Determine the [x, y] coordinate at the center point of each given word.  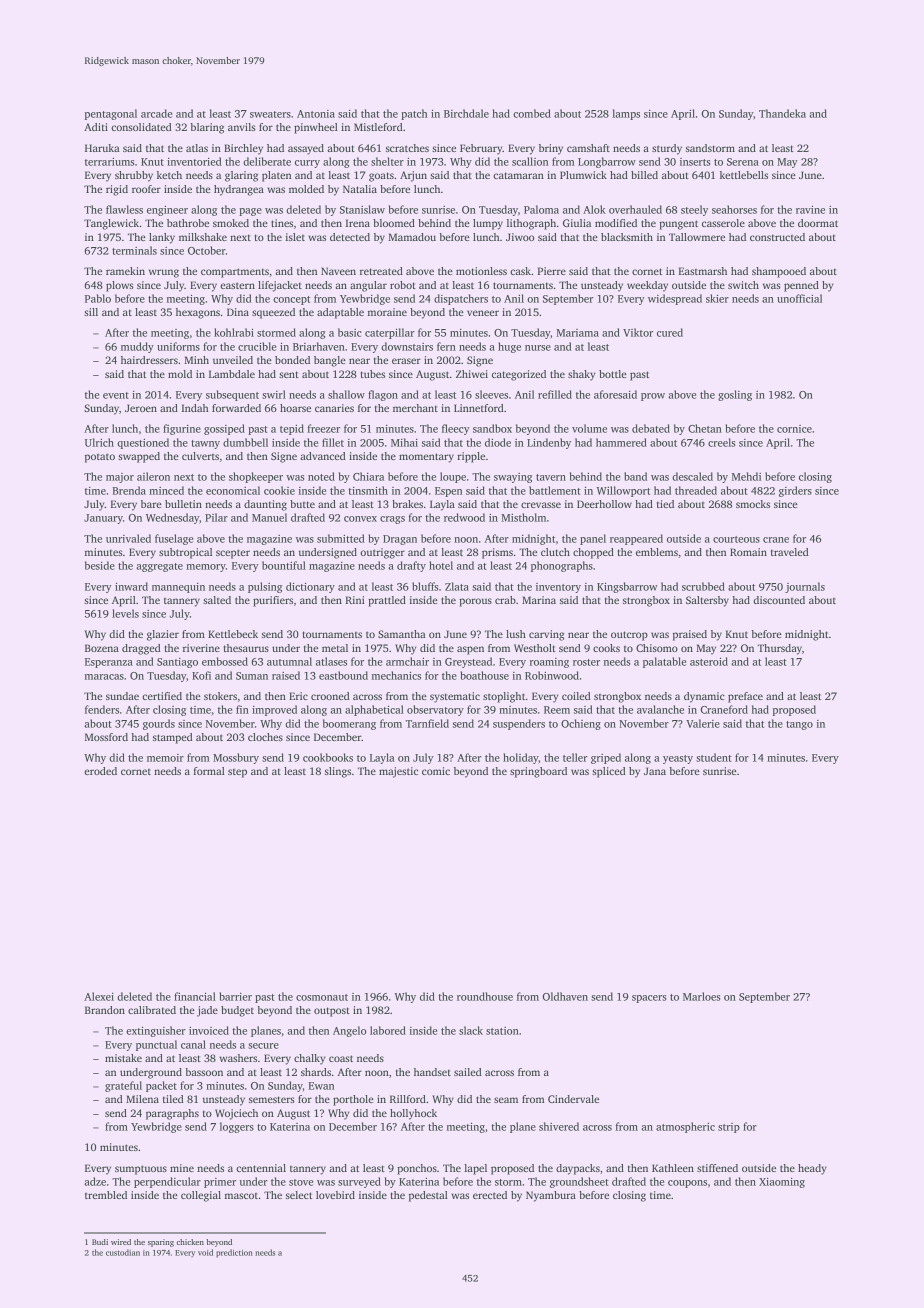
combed [532, 113]
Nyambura [551, 1196]
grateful [123, 1086]
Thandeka [782, 113]
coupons [687, 1184]
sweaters [270, 114]
